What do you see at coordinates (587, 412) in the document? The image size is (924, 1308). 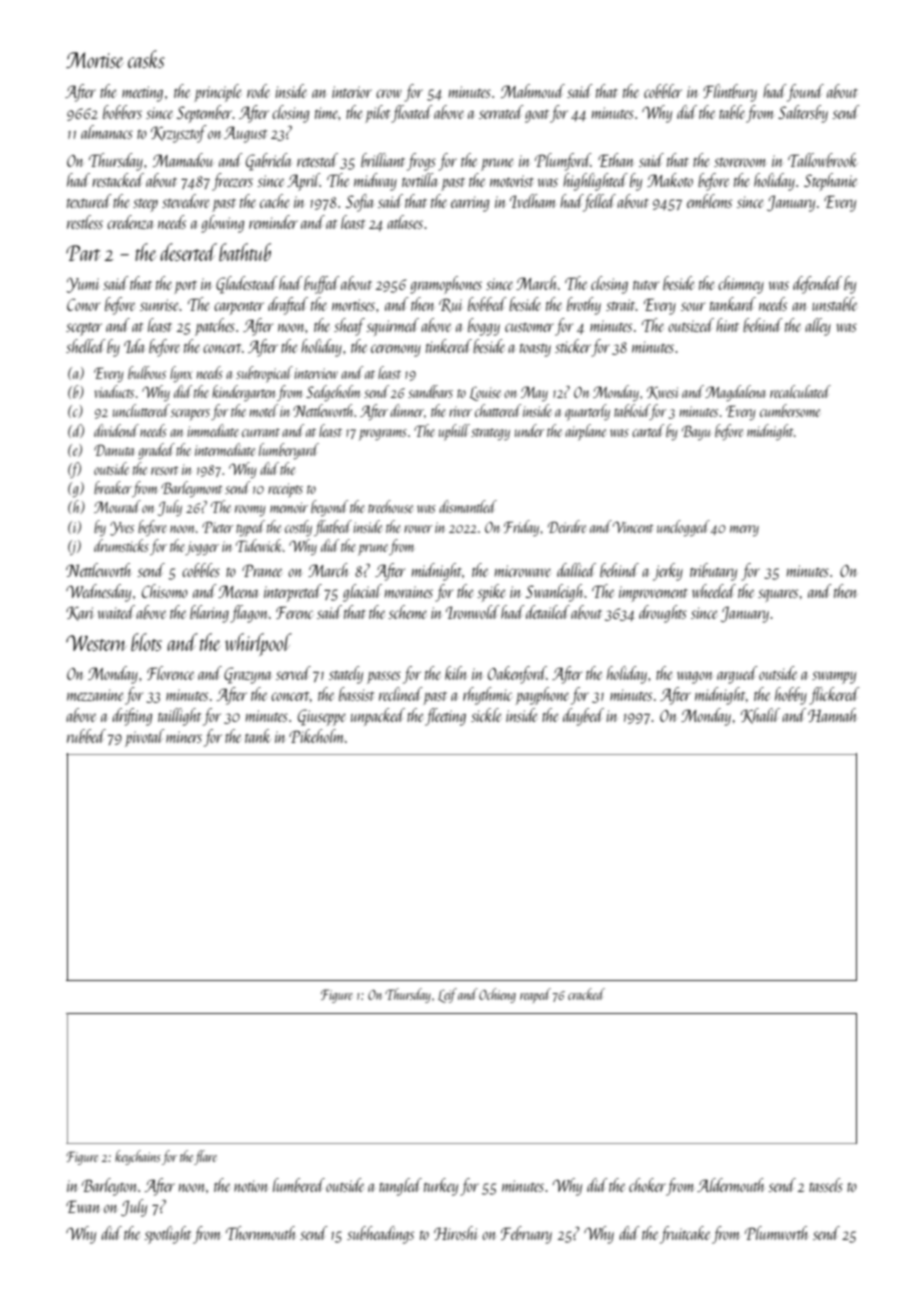 I see `quarterly` at bounding box center [587, 412].
